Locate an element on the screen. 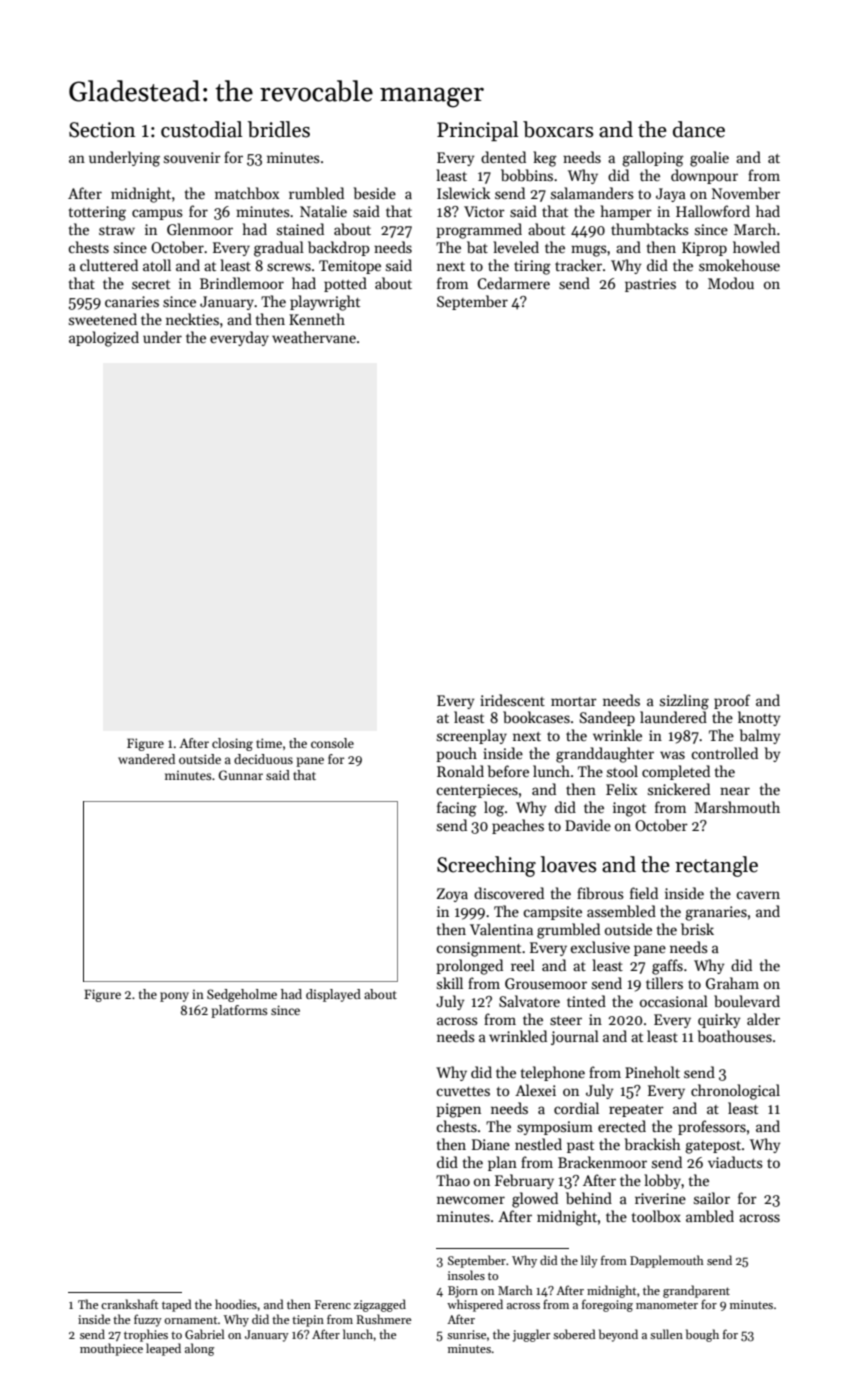  tracker is located at coordinates (578, 265).
